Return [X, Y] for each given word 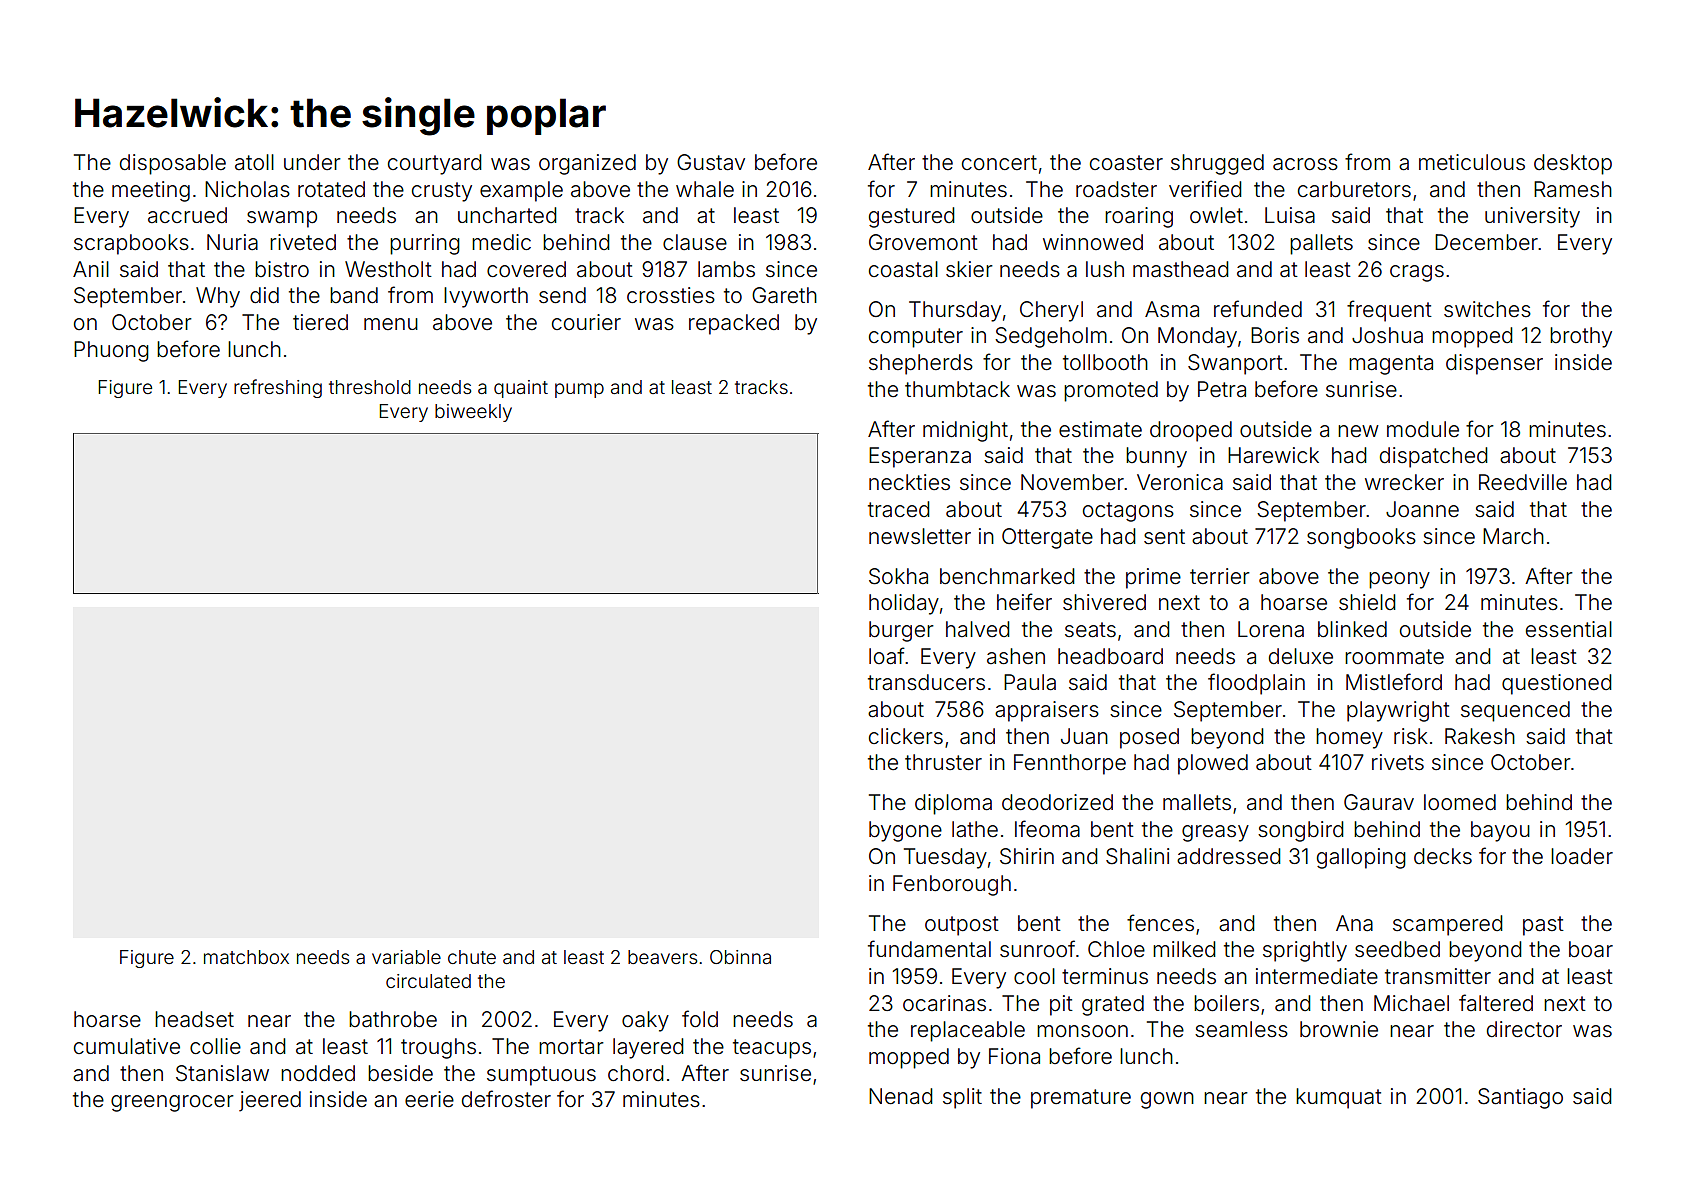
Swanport [1235, 364]
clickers [906, 736]
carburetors [1354, 189]
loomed [1460, 802]
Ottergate [1047, 538]
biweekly [473, 413]
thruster [943, 762]
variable [406, 957]
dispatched [1433, 457]
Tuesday [945, 858]
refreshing [278, 388]
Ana [1354, 923]
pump [579, 390]
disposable [173, 164]
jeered [270, 1101]
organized [587, 164]
